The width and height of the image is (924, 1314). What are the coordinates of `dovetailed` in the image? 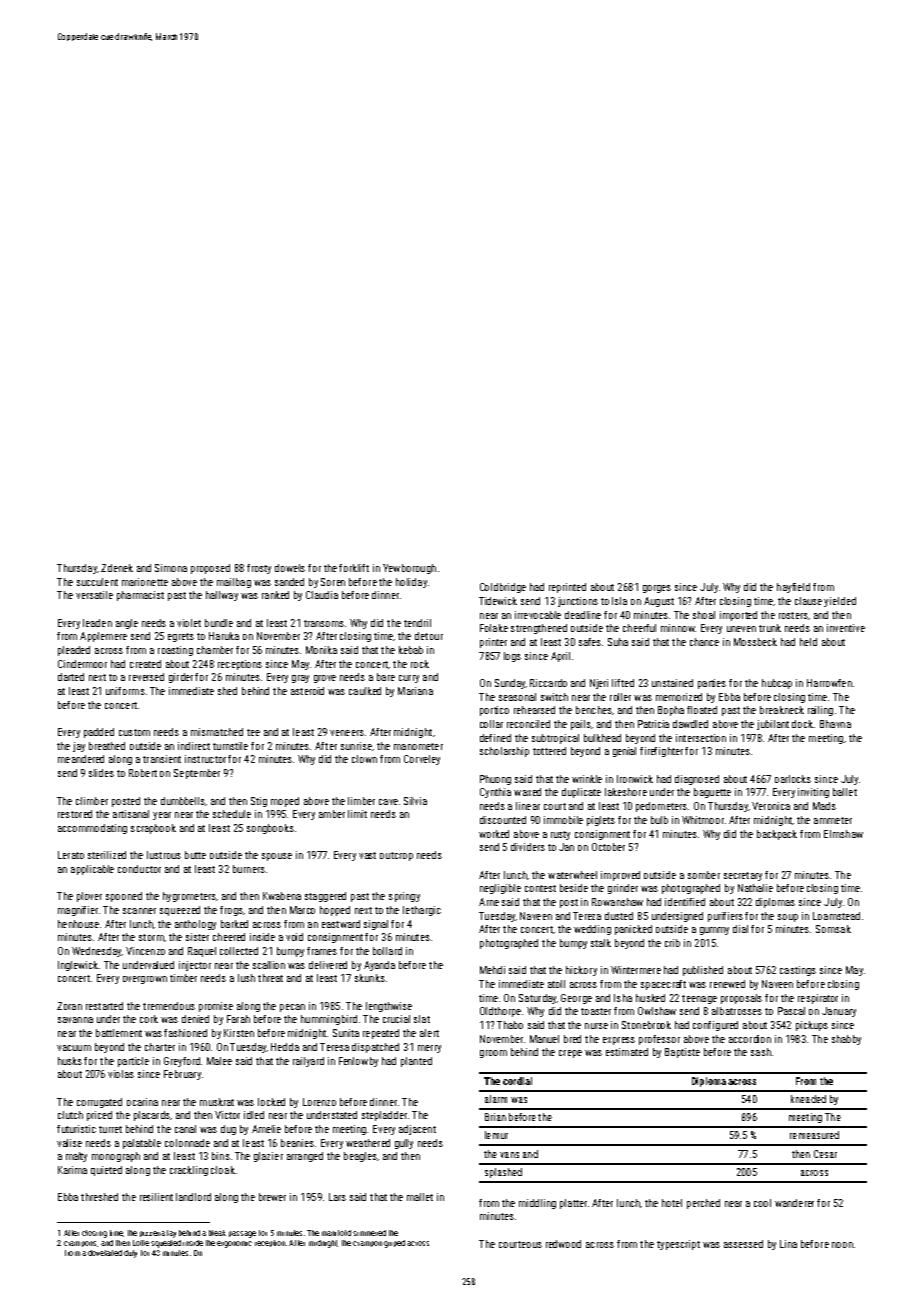 It's located at (105, 1253).
